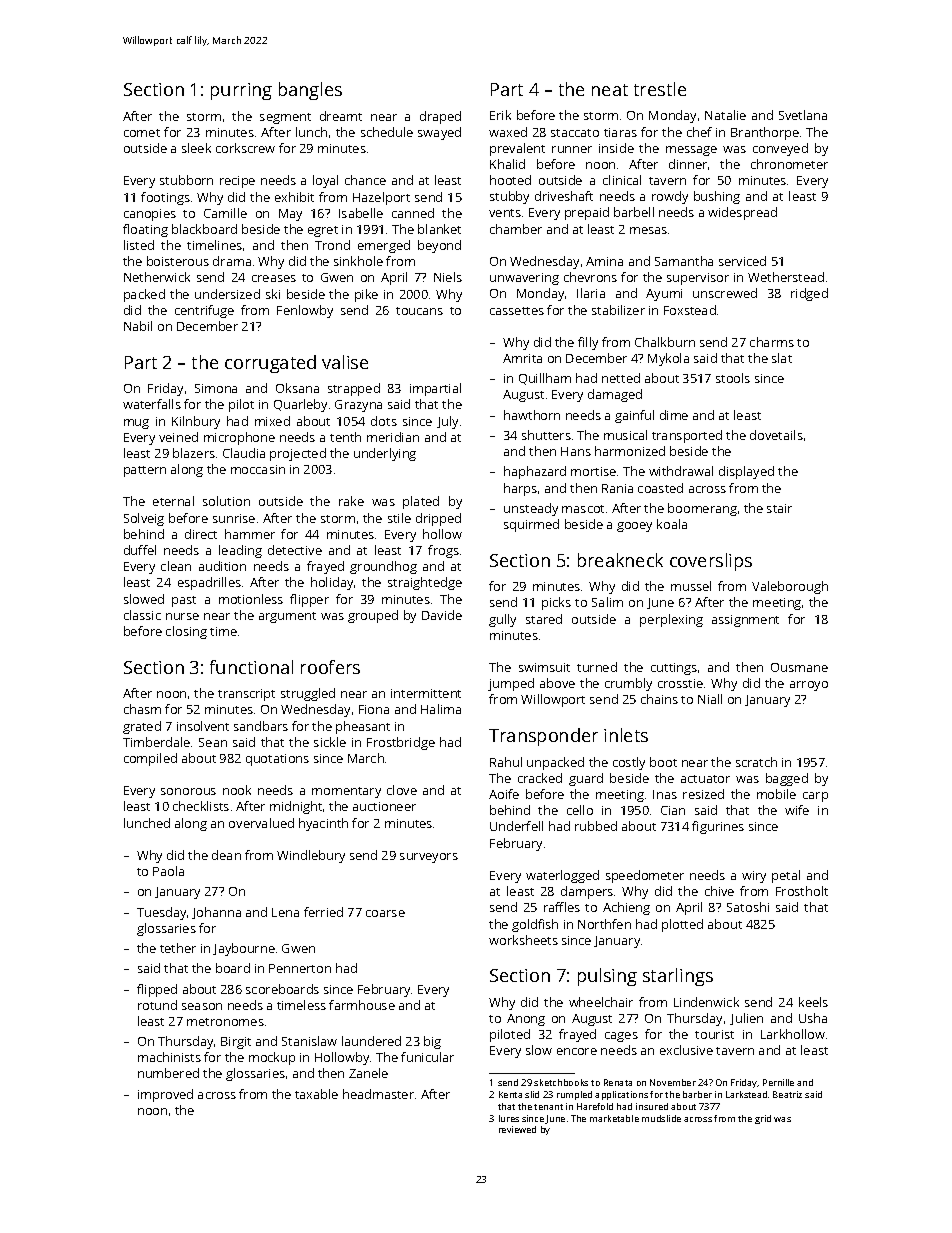 Image resolution: width=952 pixels, height=1233 pixels. I want to click on Niall, so click(710, 699).
